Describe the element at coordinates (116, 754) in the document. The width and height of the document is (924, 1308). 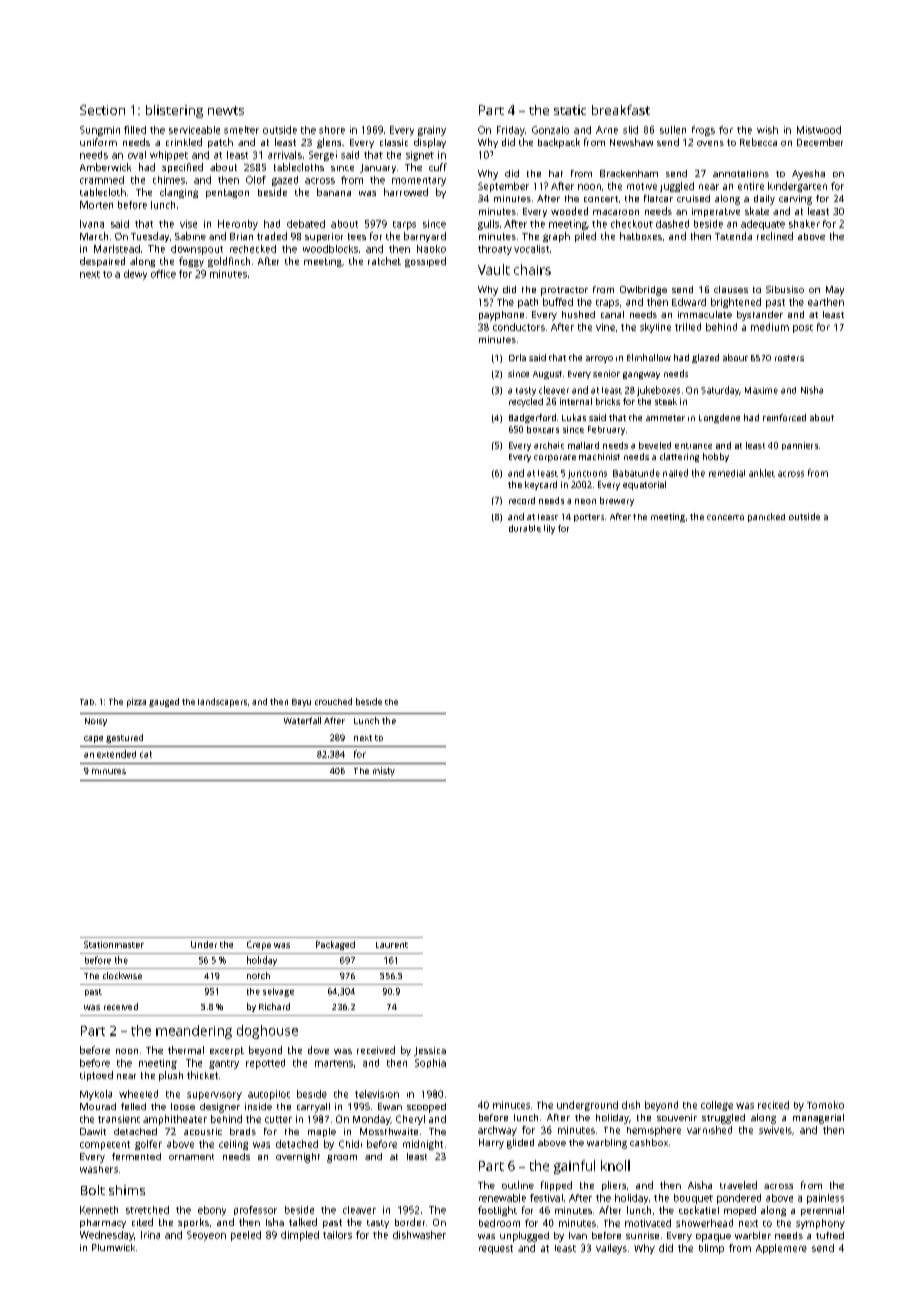
I see `extended` at that location.
